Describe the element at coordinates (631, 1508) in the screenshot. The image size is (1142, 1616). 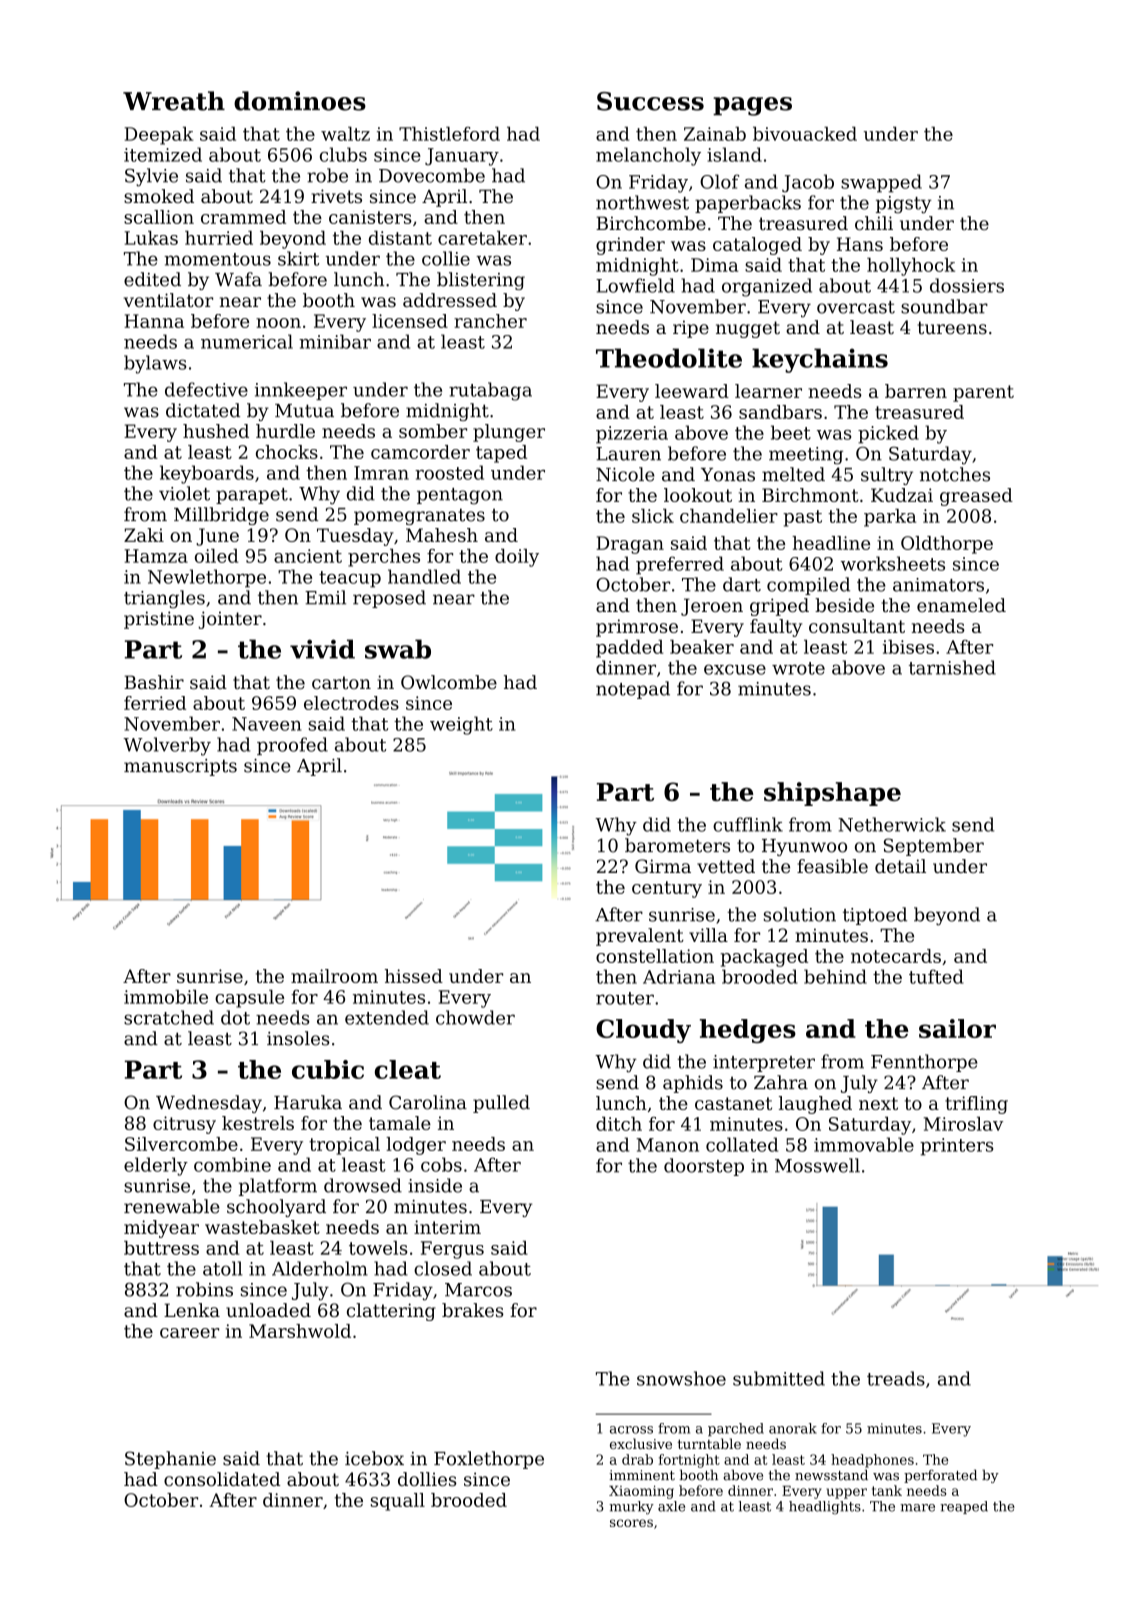
I see `murky` at that location.
